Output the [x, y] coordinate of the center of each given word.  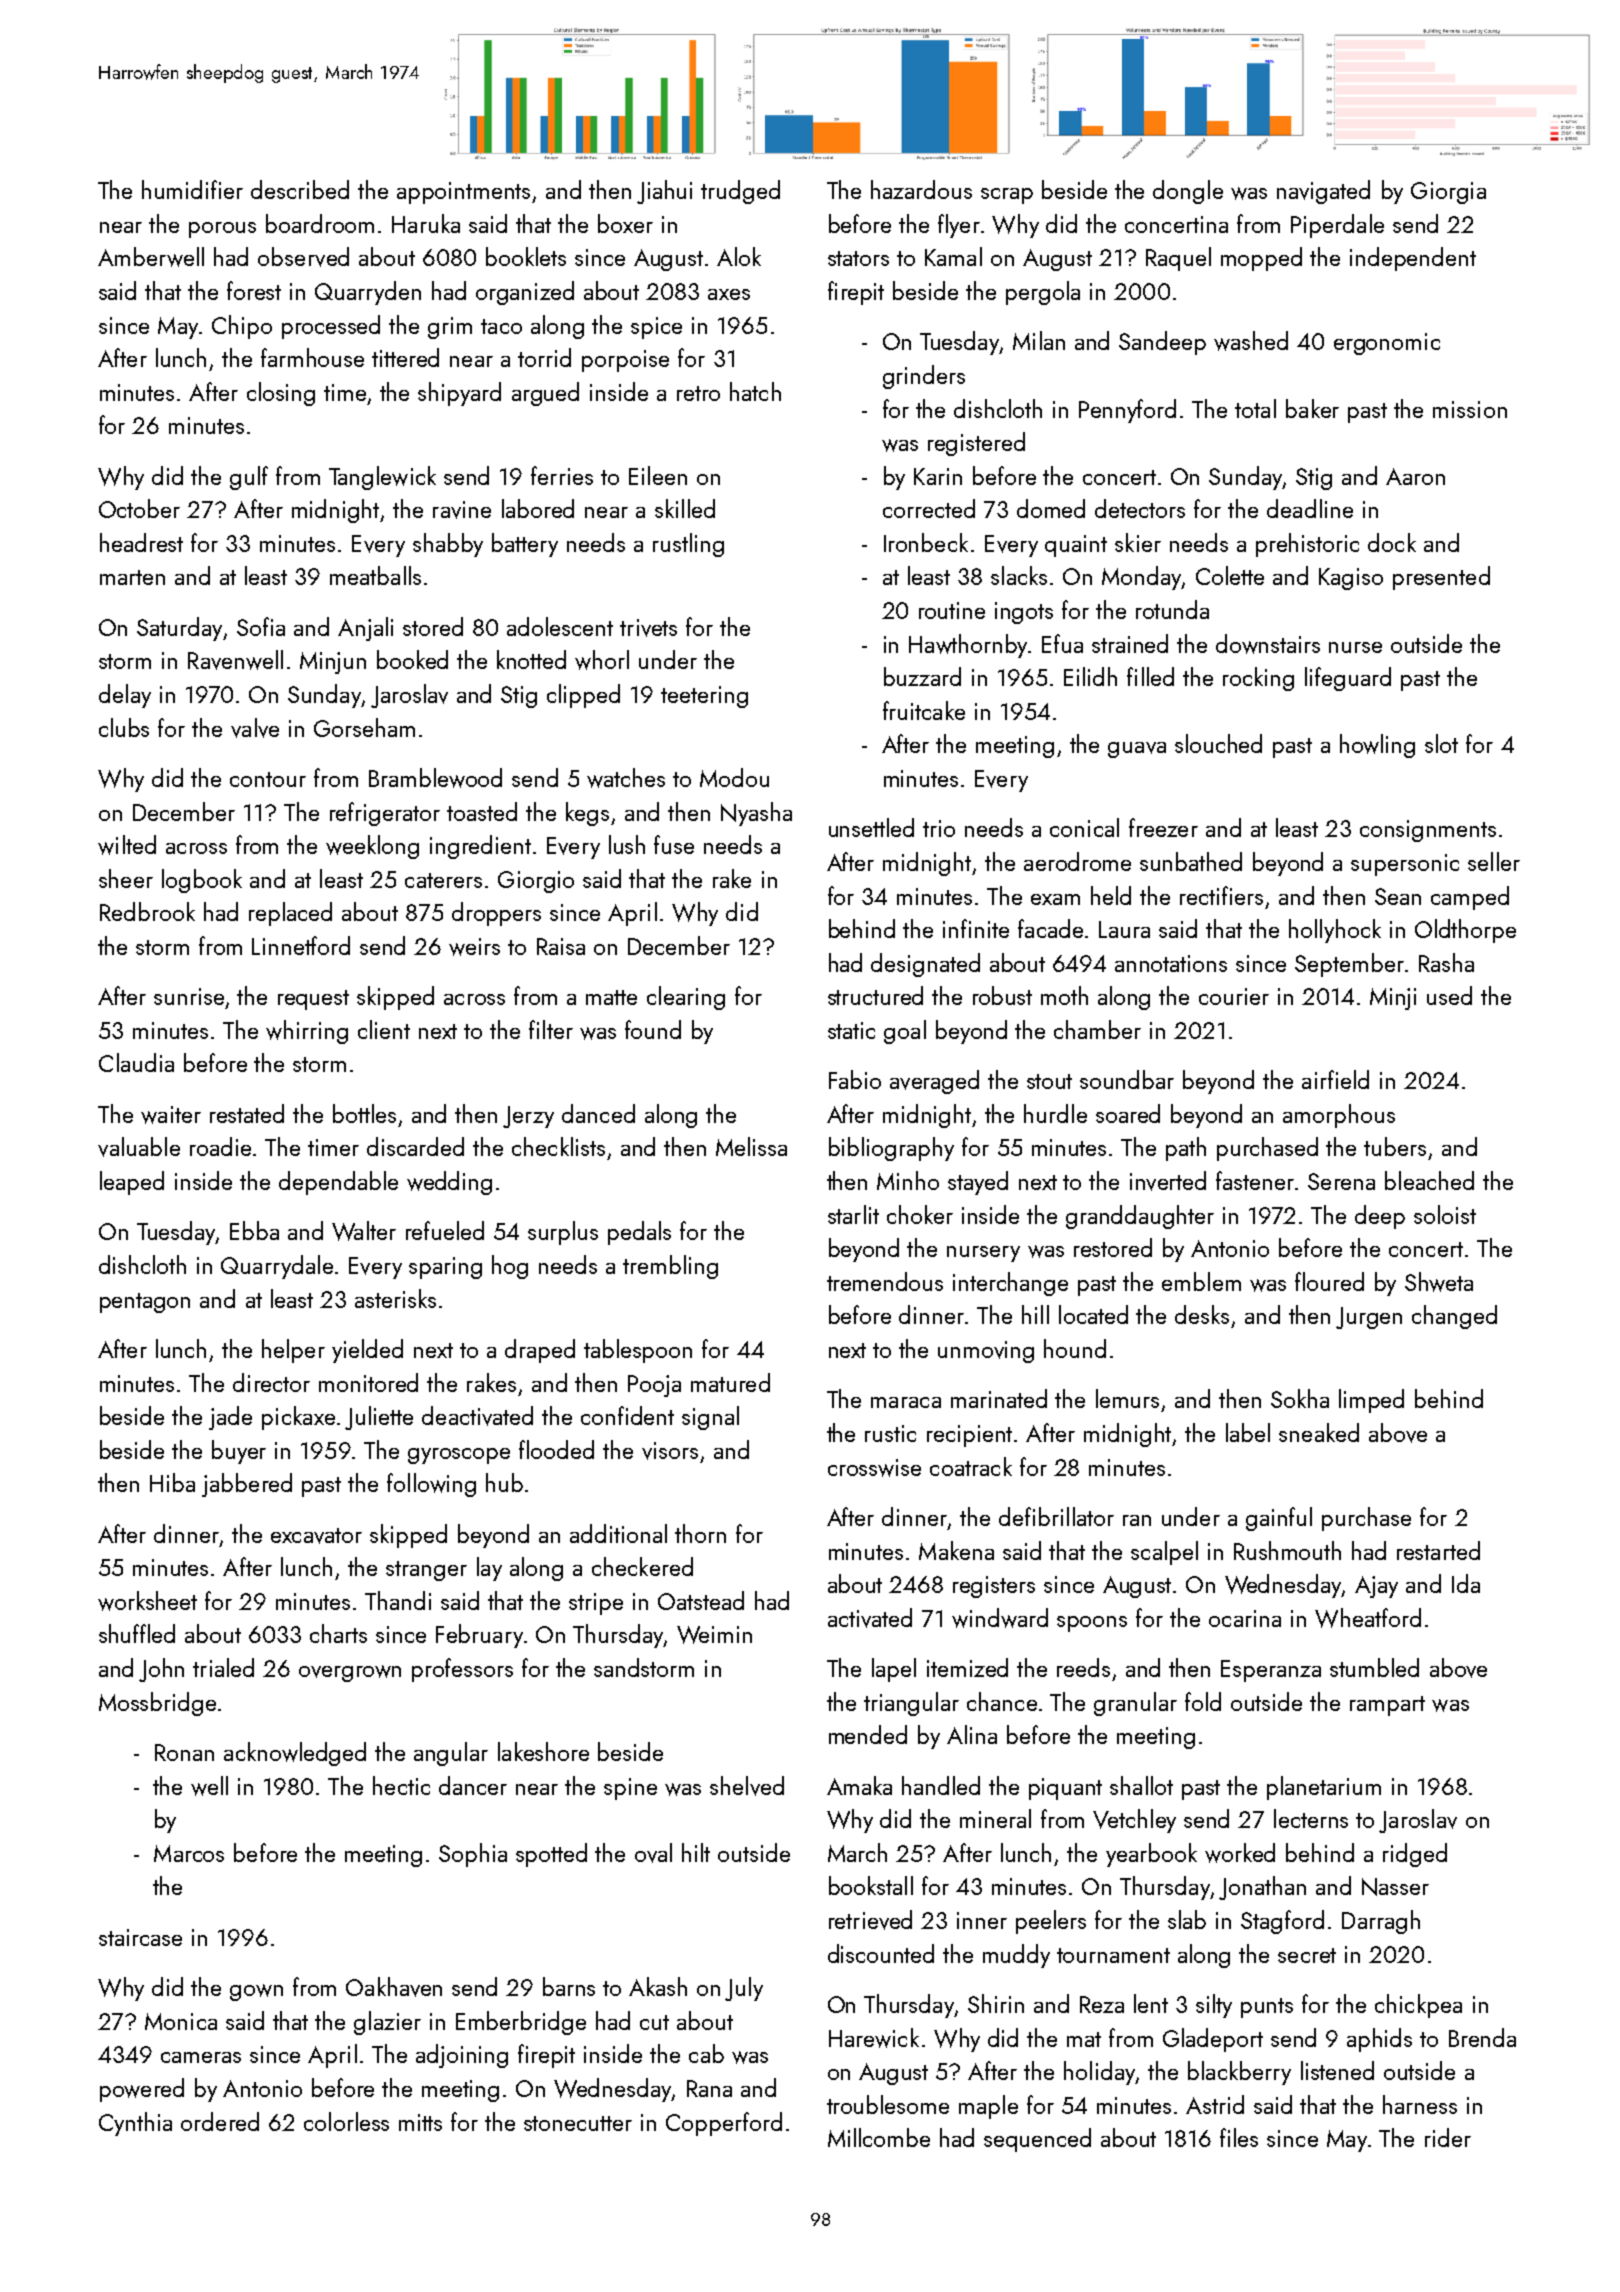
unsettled [871, 827]
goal [905, 1032]
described [300, 189]
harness [1420, 2104]
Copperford [724, 2124]
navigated [1323, 192]
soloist [1445, 1214]
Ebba [254, 1230]
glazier [387, 2023]
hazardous [921, 189]
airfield [1335, 1079]
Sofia [261, 626]
